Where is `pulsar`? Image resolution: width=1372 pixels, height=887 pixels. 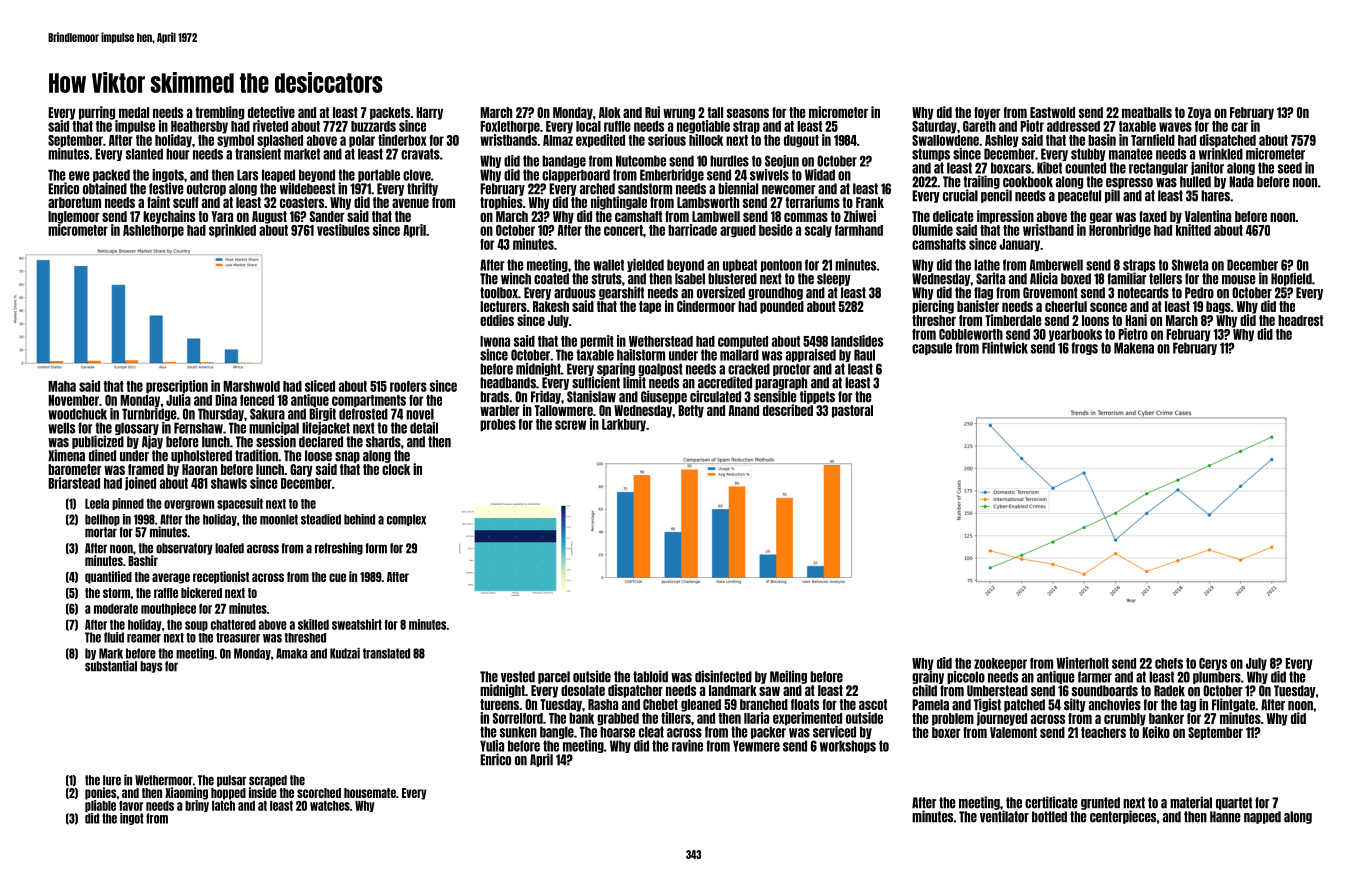 pulsar is located at coordinates (231, 781).
